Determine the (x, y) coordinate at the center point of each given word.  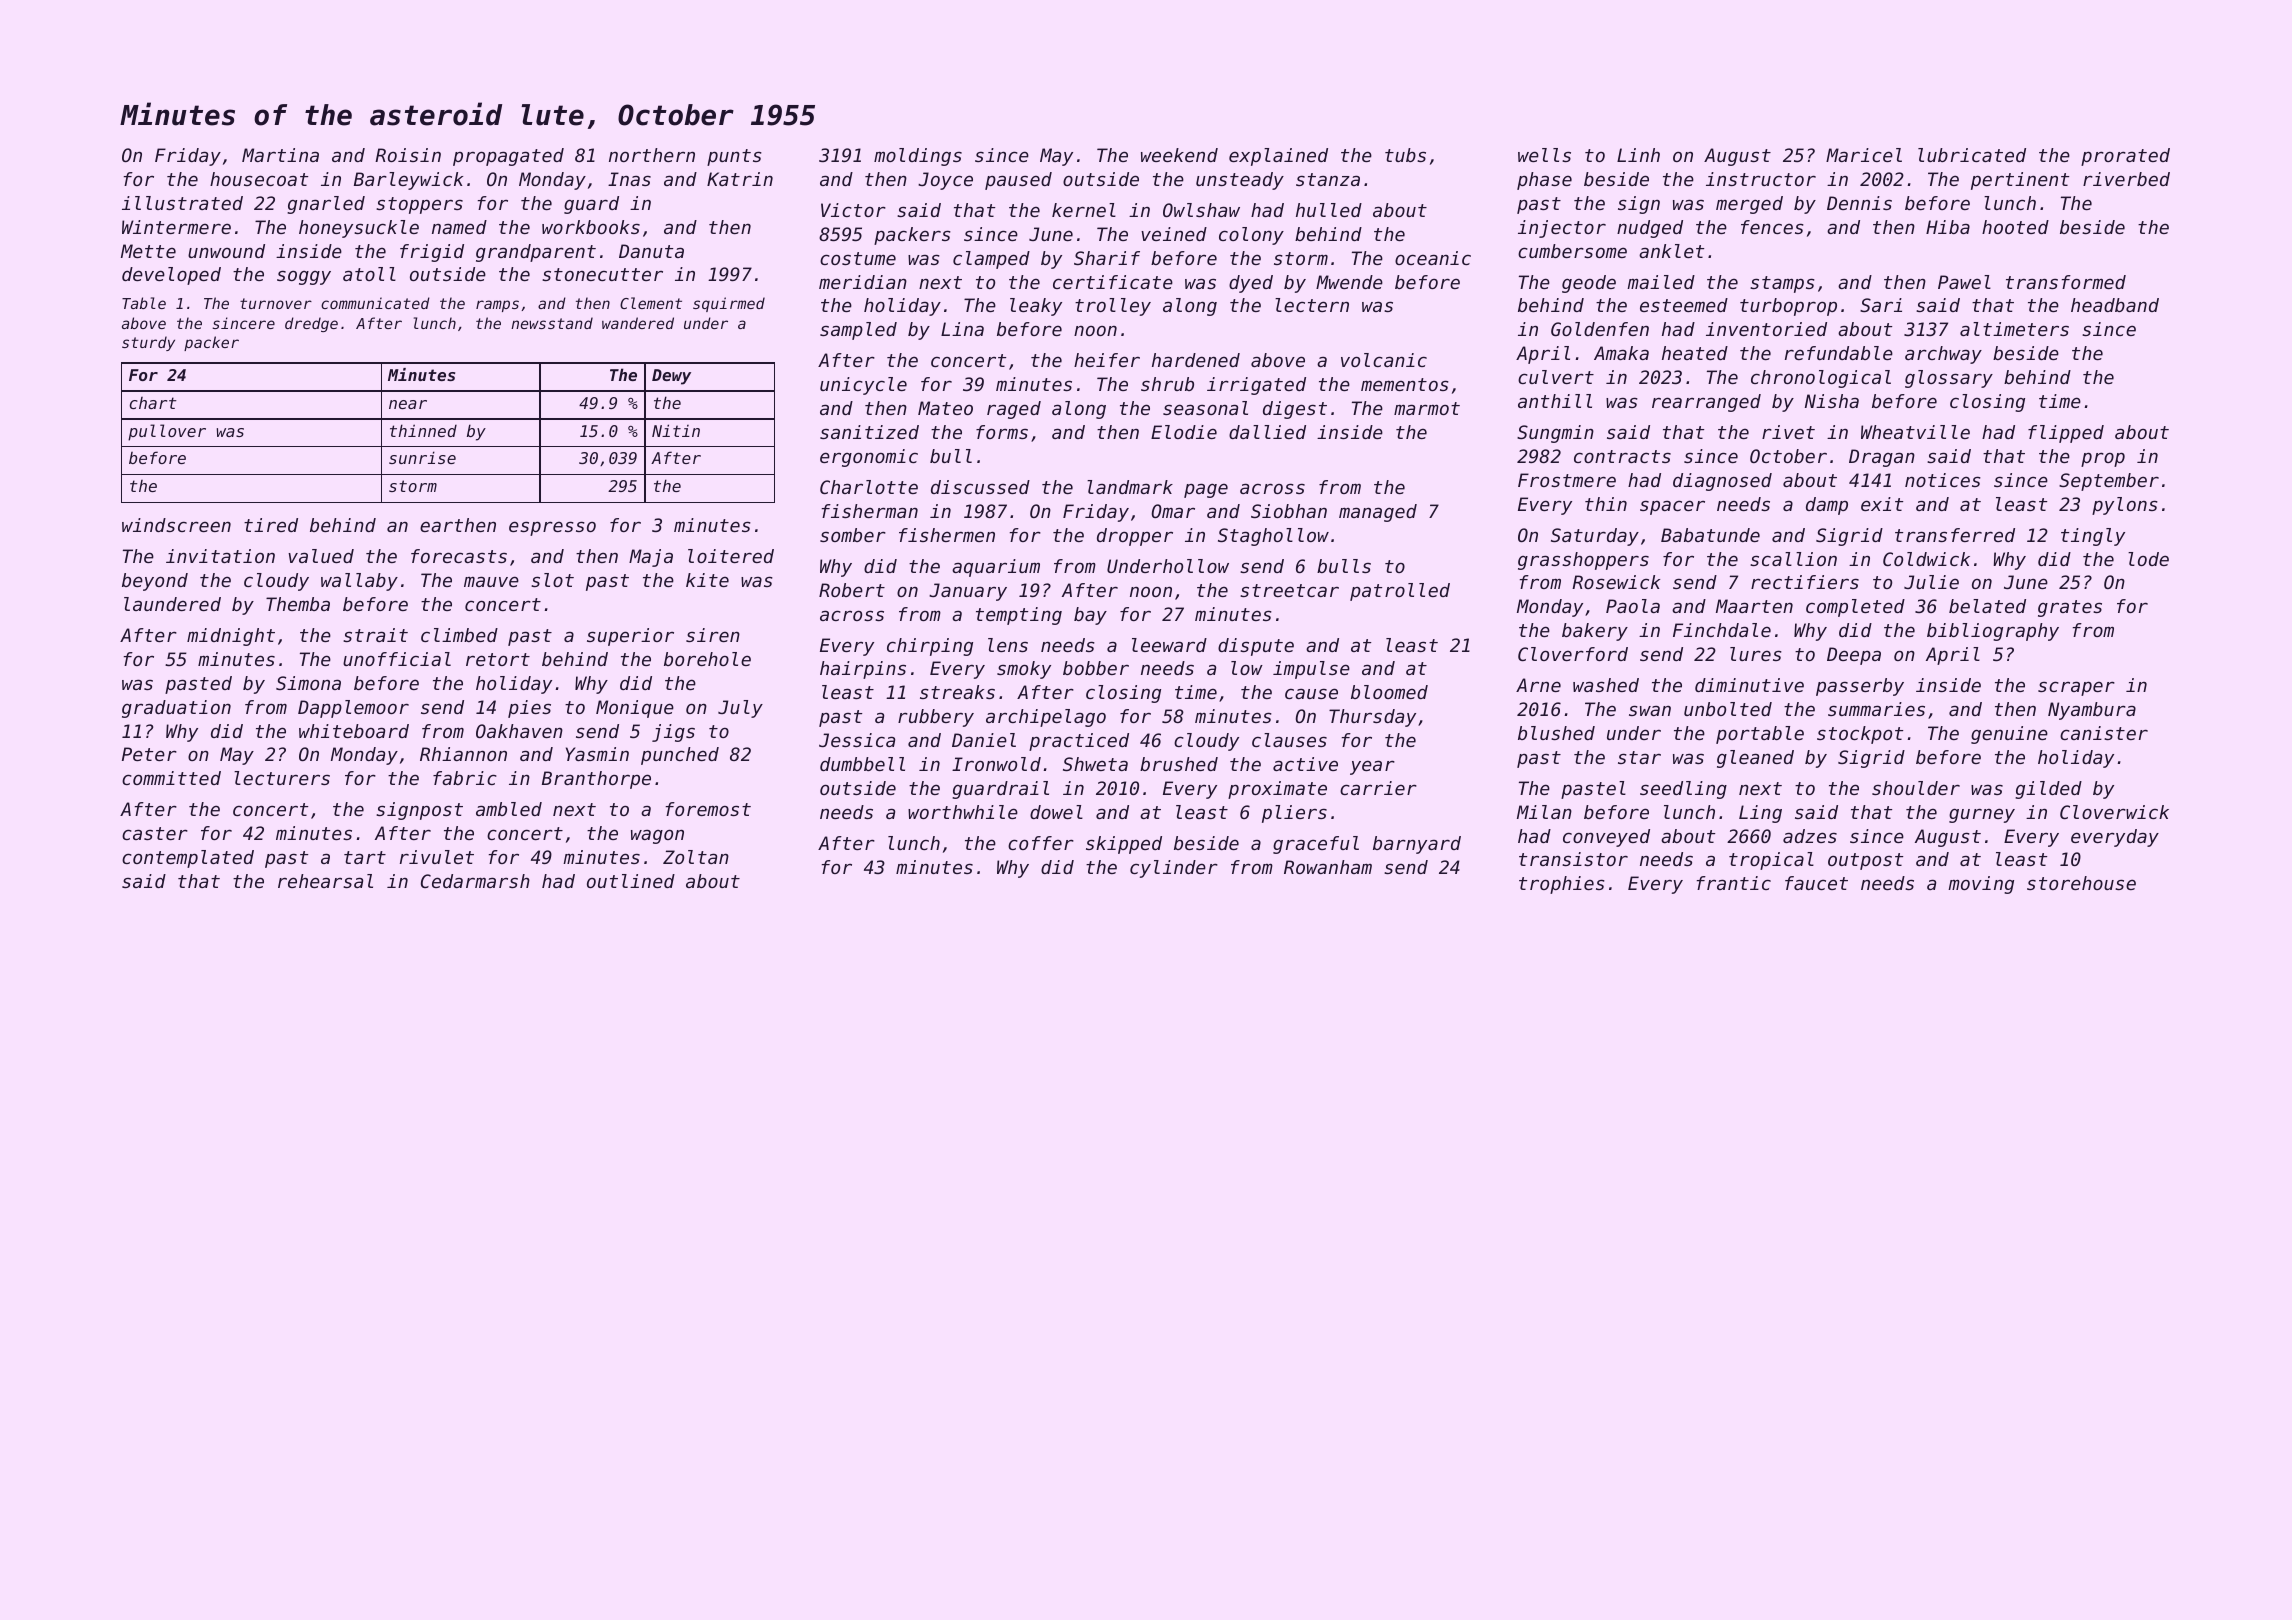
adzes (1810, 836)
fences (1772, 227)
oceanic (1433, 258)
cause (1311, 693)
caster (155, 833)
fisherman (870, 511)
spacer (1672, 507)
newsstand (552, 323)
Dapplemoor (353, 709)
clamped (991, 260)
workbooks (591, 227)
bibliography (1993, 632)
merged (1749, 205)
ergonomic (869, 458)
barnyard (1417, 845)
